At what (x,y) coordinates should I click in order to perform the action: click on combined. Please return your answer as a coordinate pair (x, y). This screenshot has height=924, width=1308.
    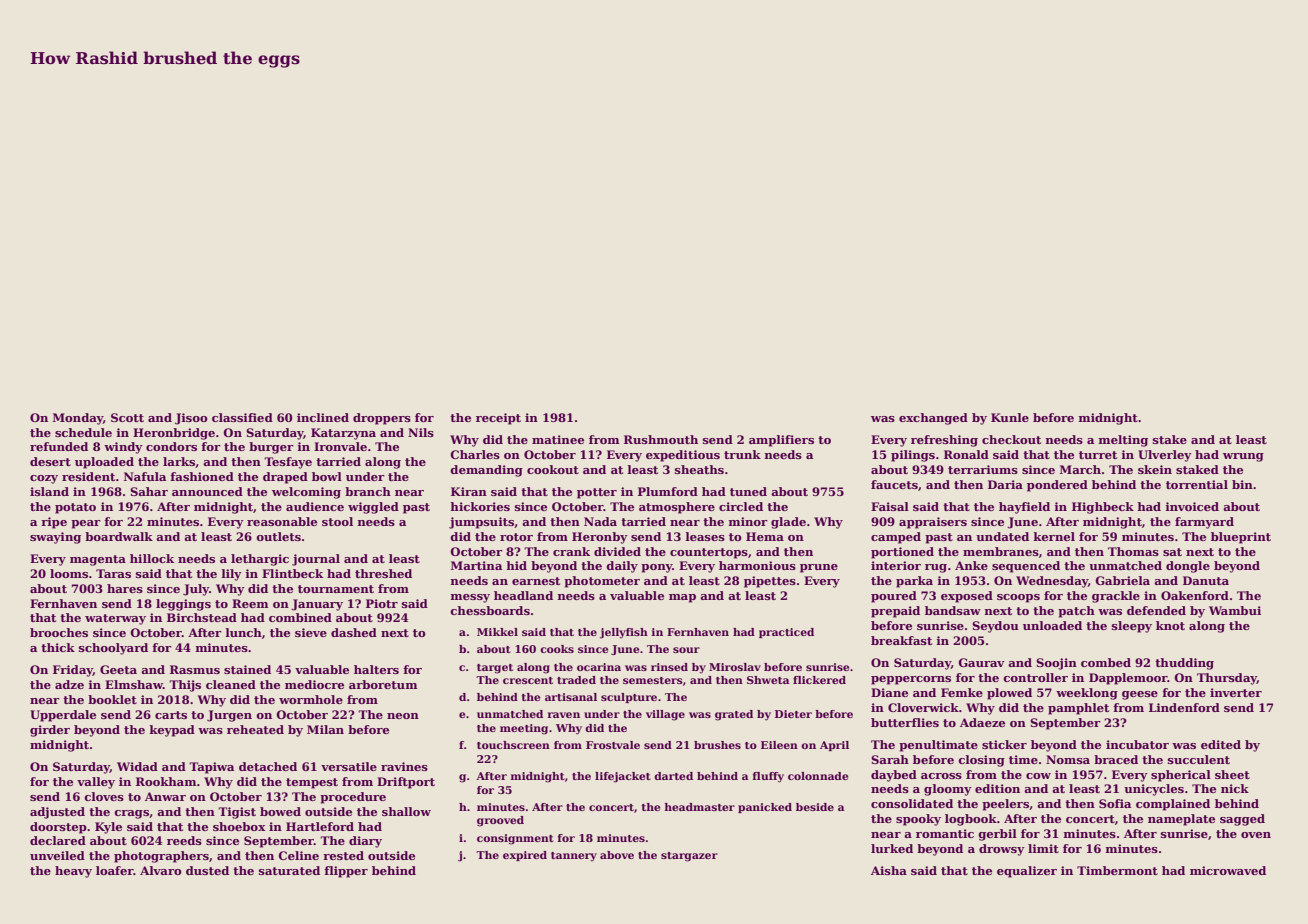
    Looking at the image, I should click on (300, 617).
